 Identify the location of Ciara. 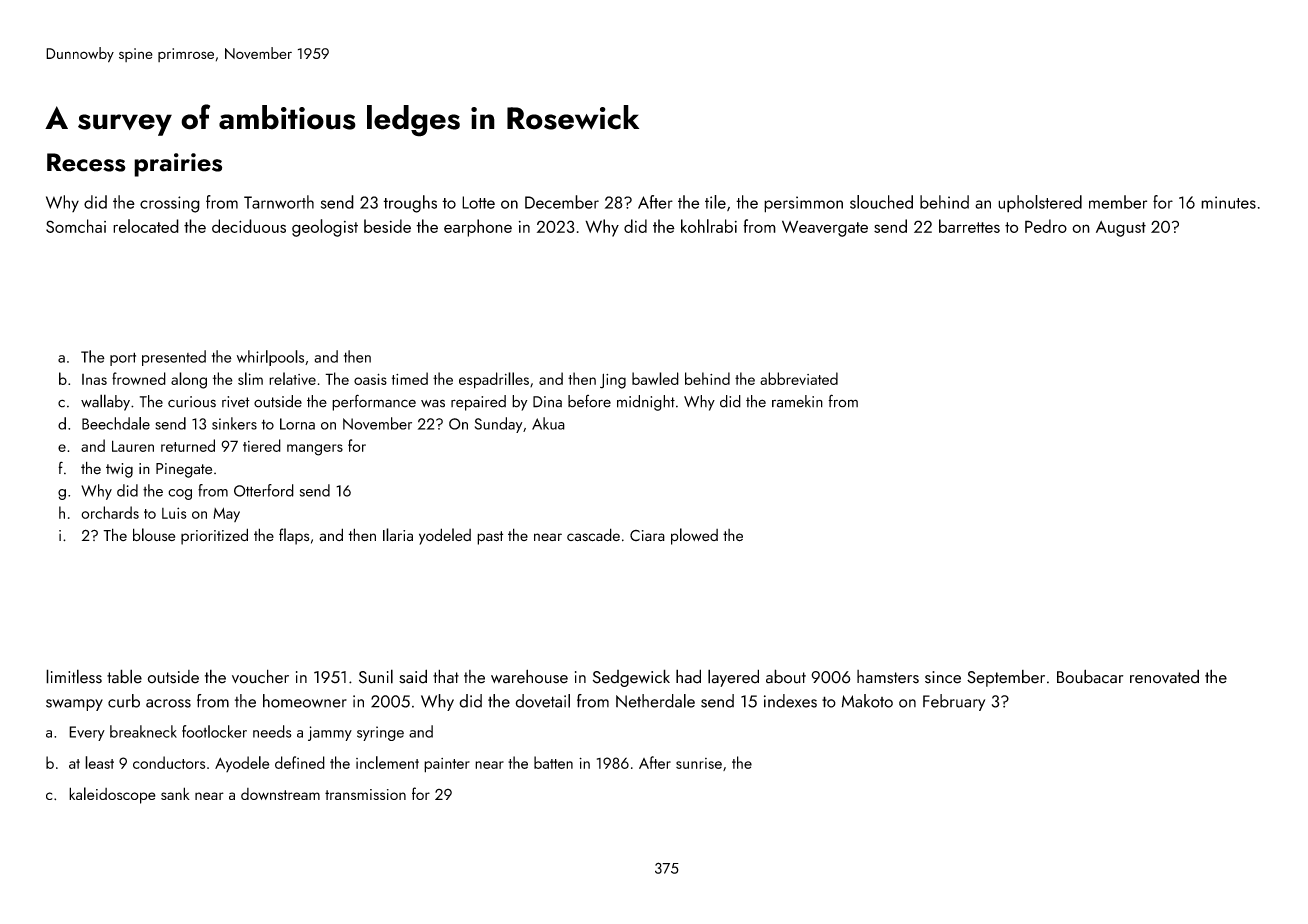
(647, 535).
